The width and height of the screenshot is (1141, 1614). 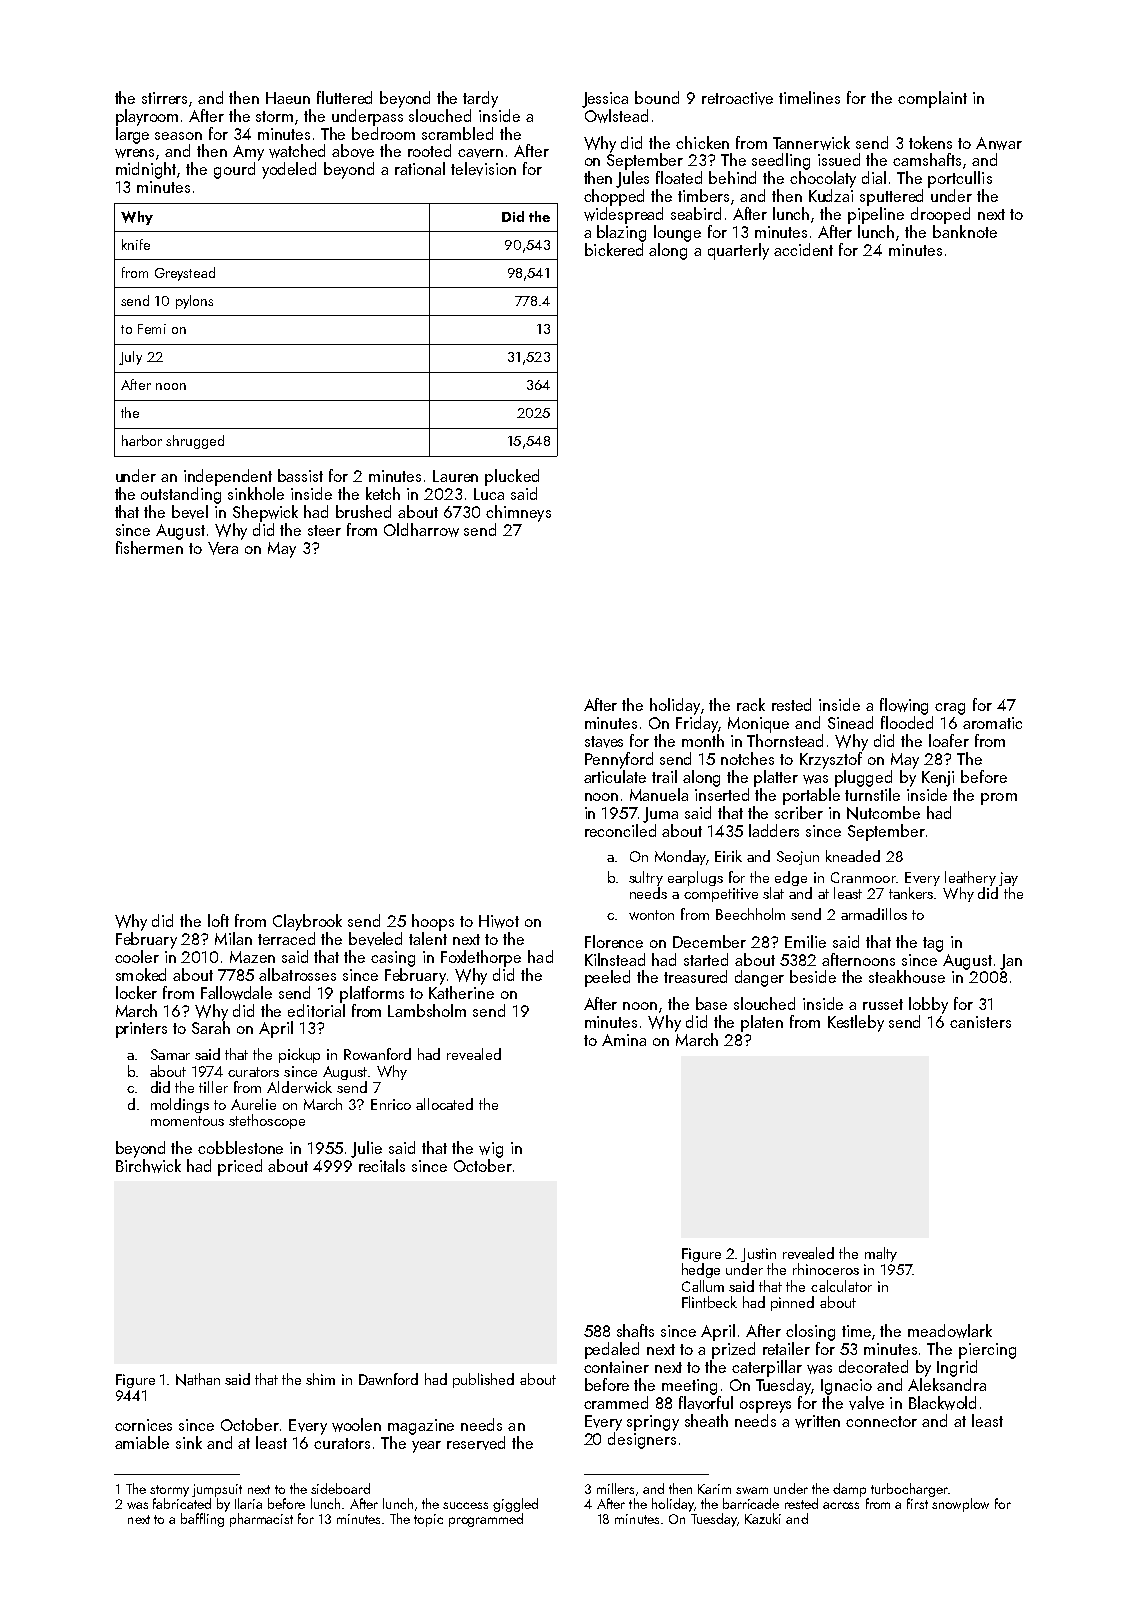 What do you see at coordinates (198, 1379) in the screenshot?
I see `Nathan` at bounding box center [198, 1379].
